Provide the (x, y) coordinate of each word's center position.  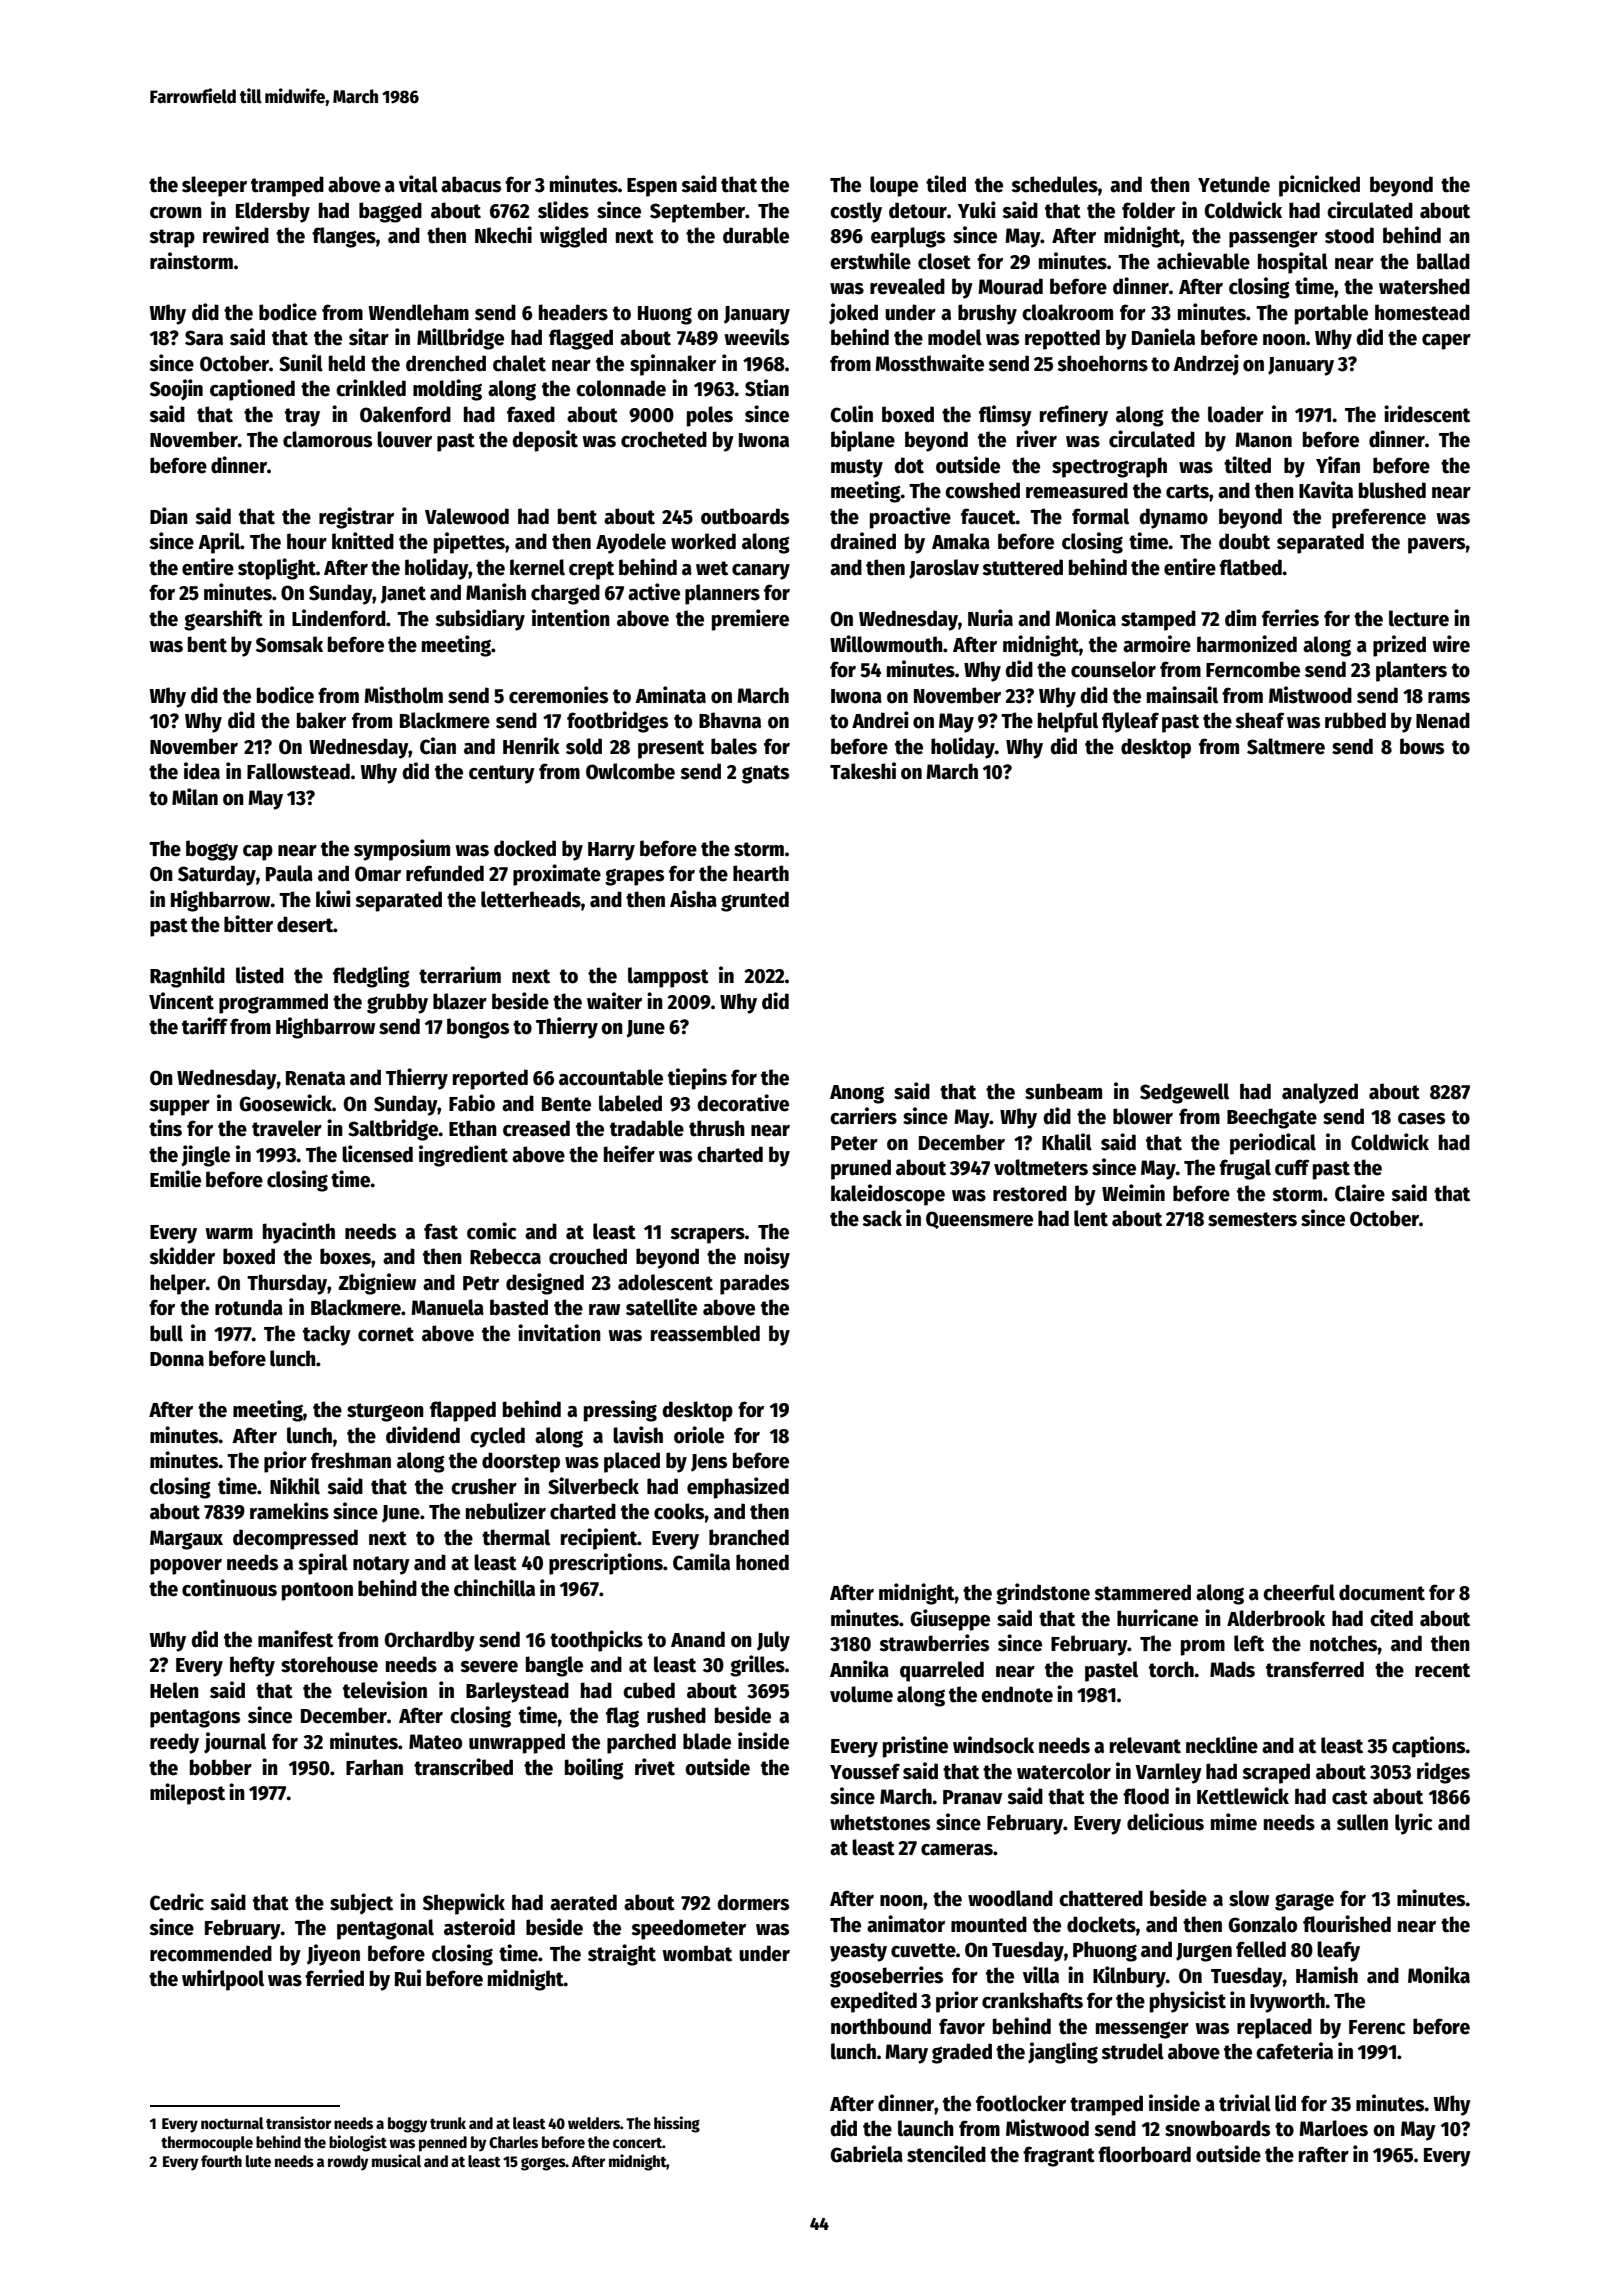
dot (909, 465)
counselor (1113, 669)
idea (202, 771)
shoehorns (1102, 363)
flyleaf (1130, 722)
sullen (1362, 1822)
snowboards (1217, 2128)
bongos (478, 1028)
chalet (519, 363)
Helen (174, 1690)
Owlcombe (630, 771)
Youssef (865, 1771)
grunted (755, 901)
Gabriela (866, 2154)
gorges (543, 2164)
